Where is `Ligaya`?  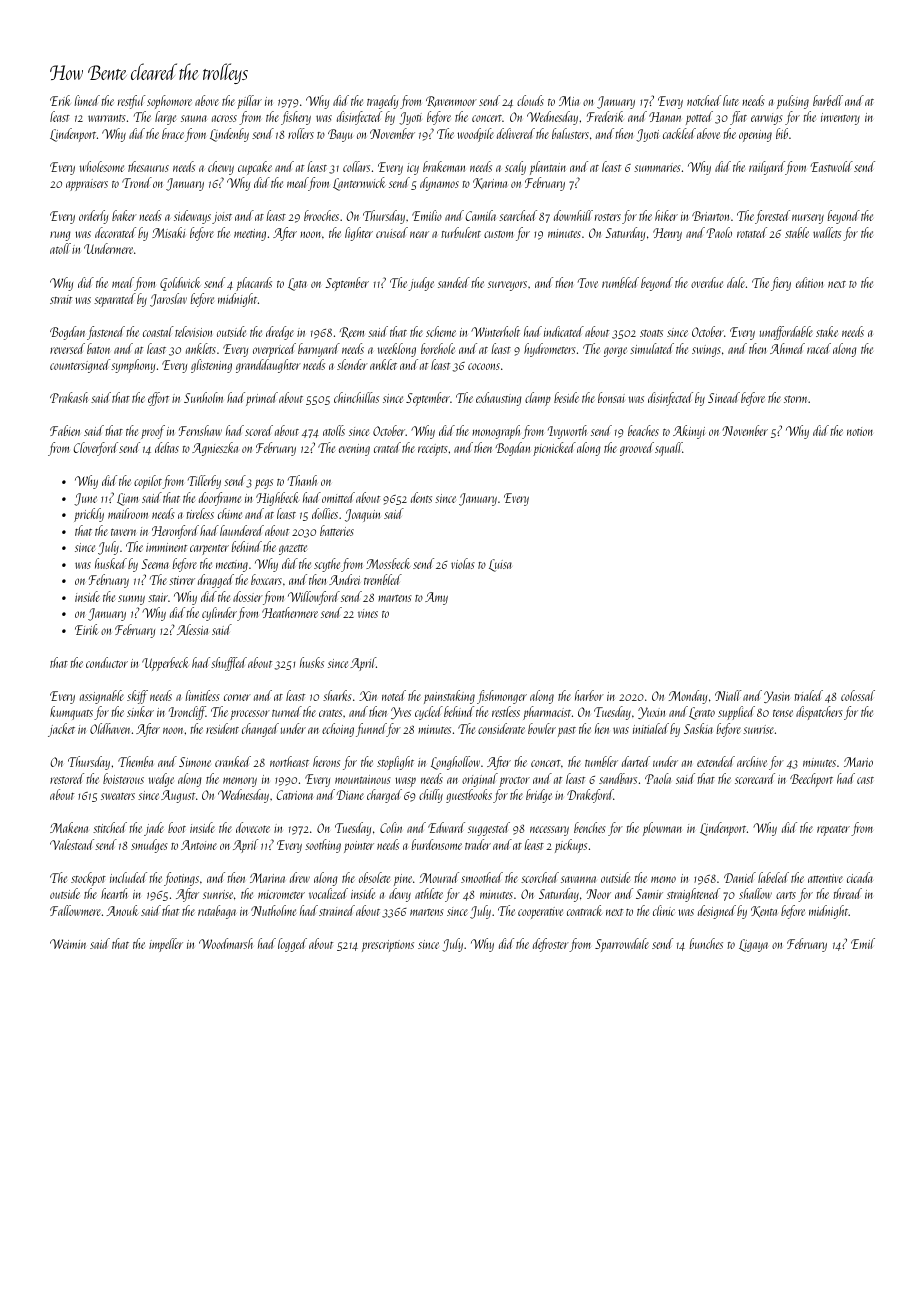
Ligaya is located at coordinates (753, 945).
